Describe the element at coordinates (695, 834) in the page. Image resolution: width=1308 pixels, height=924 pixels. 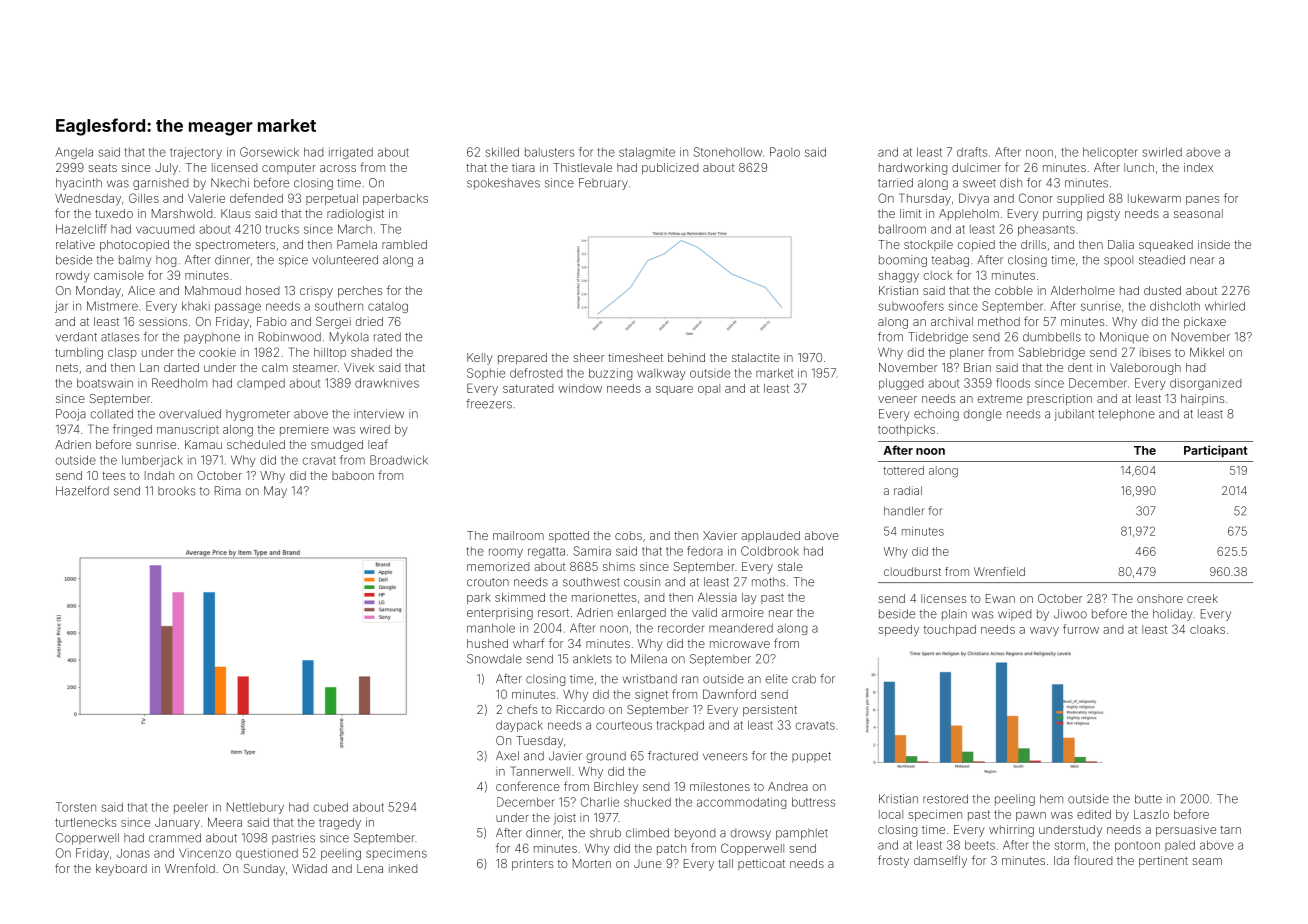
I see `beyond` at that location.
